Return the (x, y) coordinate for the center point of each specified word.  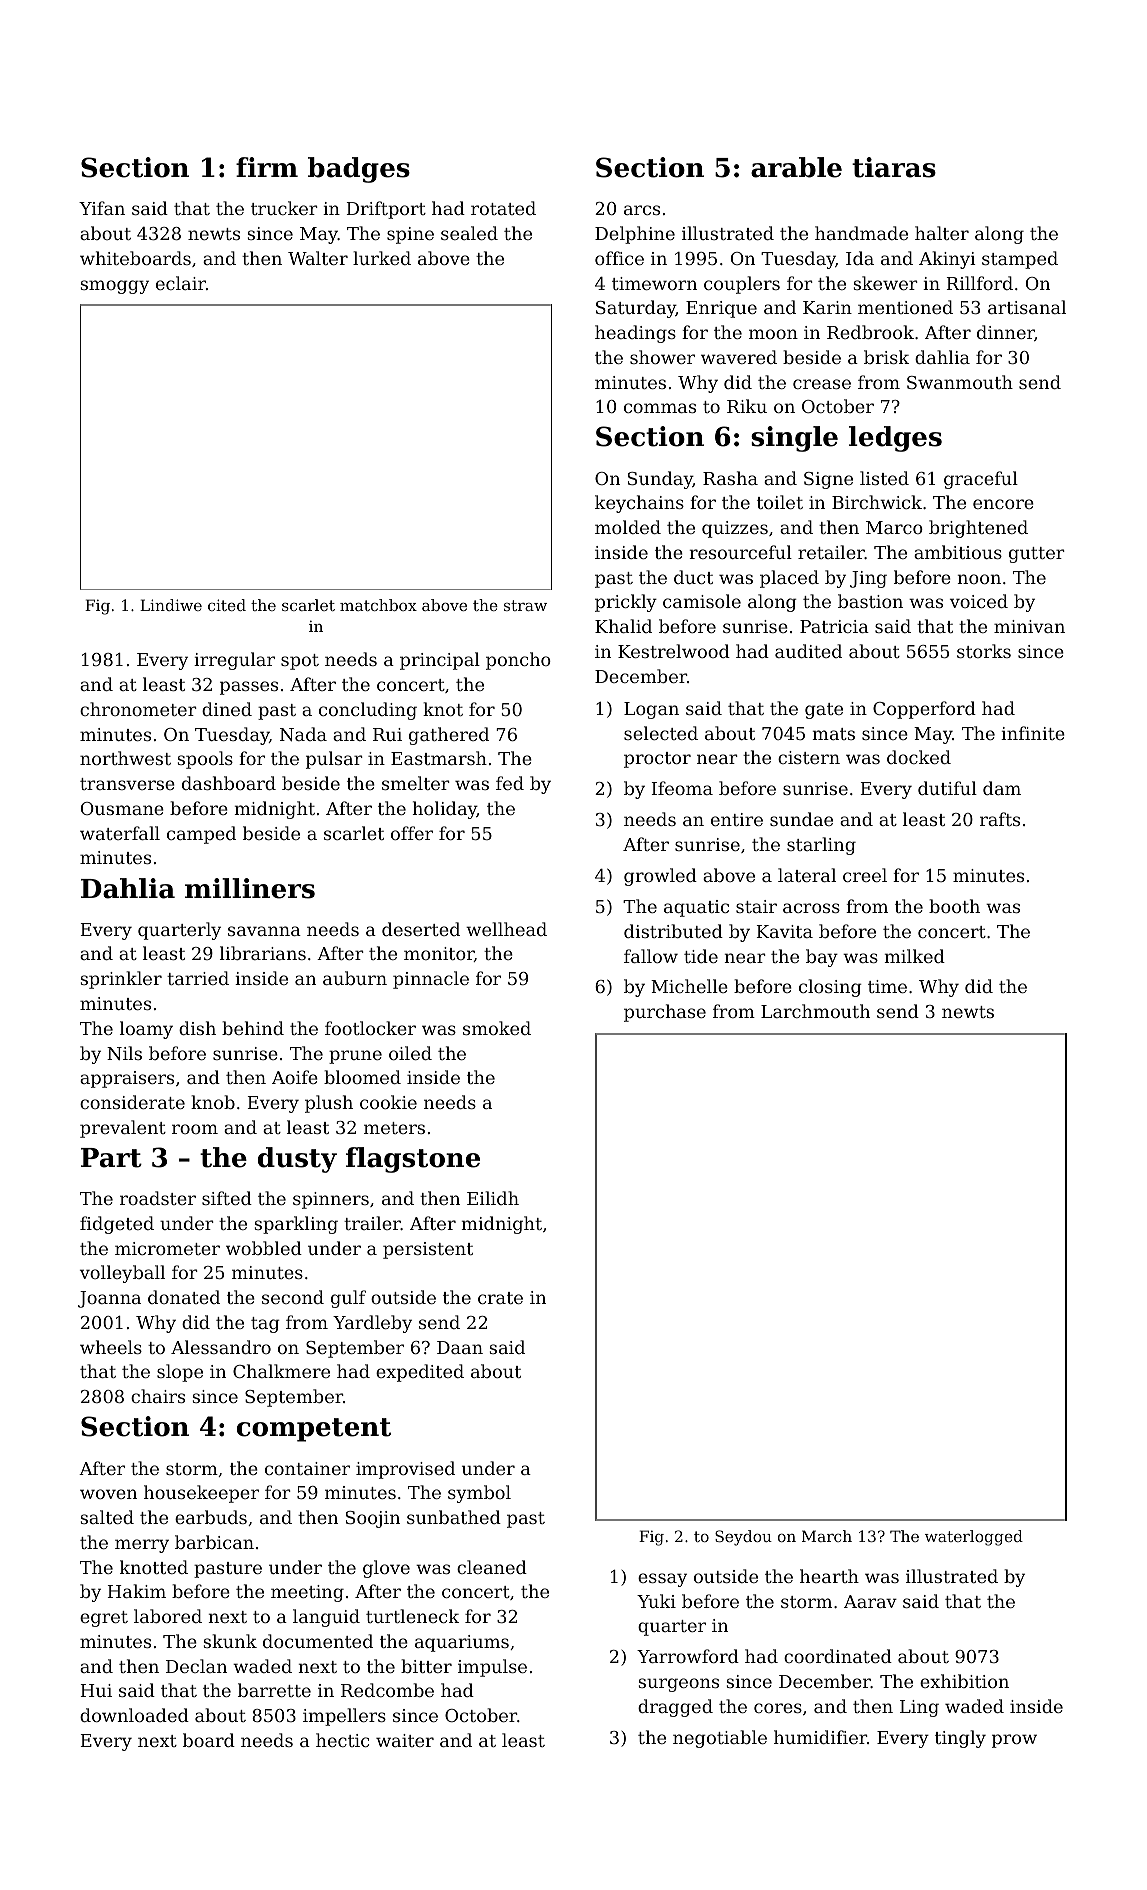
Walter (318, 258)
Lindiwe (171, 605)
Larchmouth (815, 1011)
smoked (497, 1028)
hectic (342, 1740)
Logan (651, 710)
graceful (981, 480)
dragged (675, 1708)
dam (1002, 788)
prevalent (123, 1129)
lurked (382, 258)
